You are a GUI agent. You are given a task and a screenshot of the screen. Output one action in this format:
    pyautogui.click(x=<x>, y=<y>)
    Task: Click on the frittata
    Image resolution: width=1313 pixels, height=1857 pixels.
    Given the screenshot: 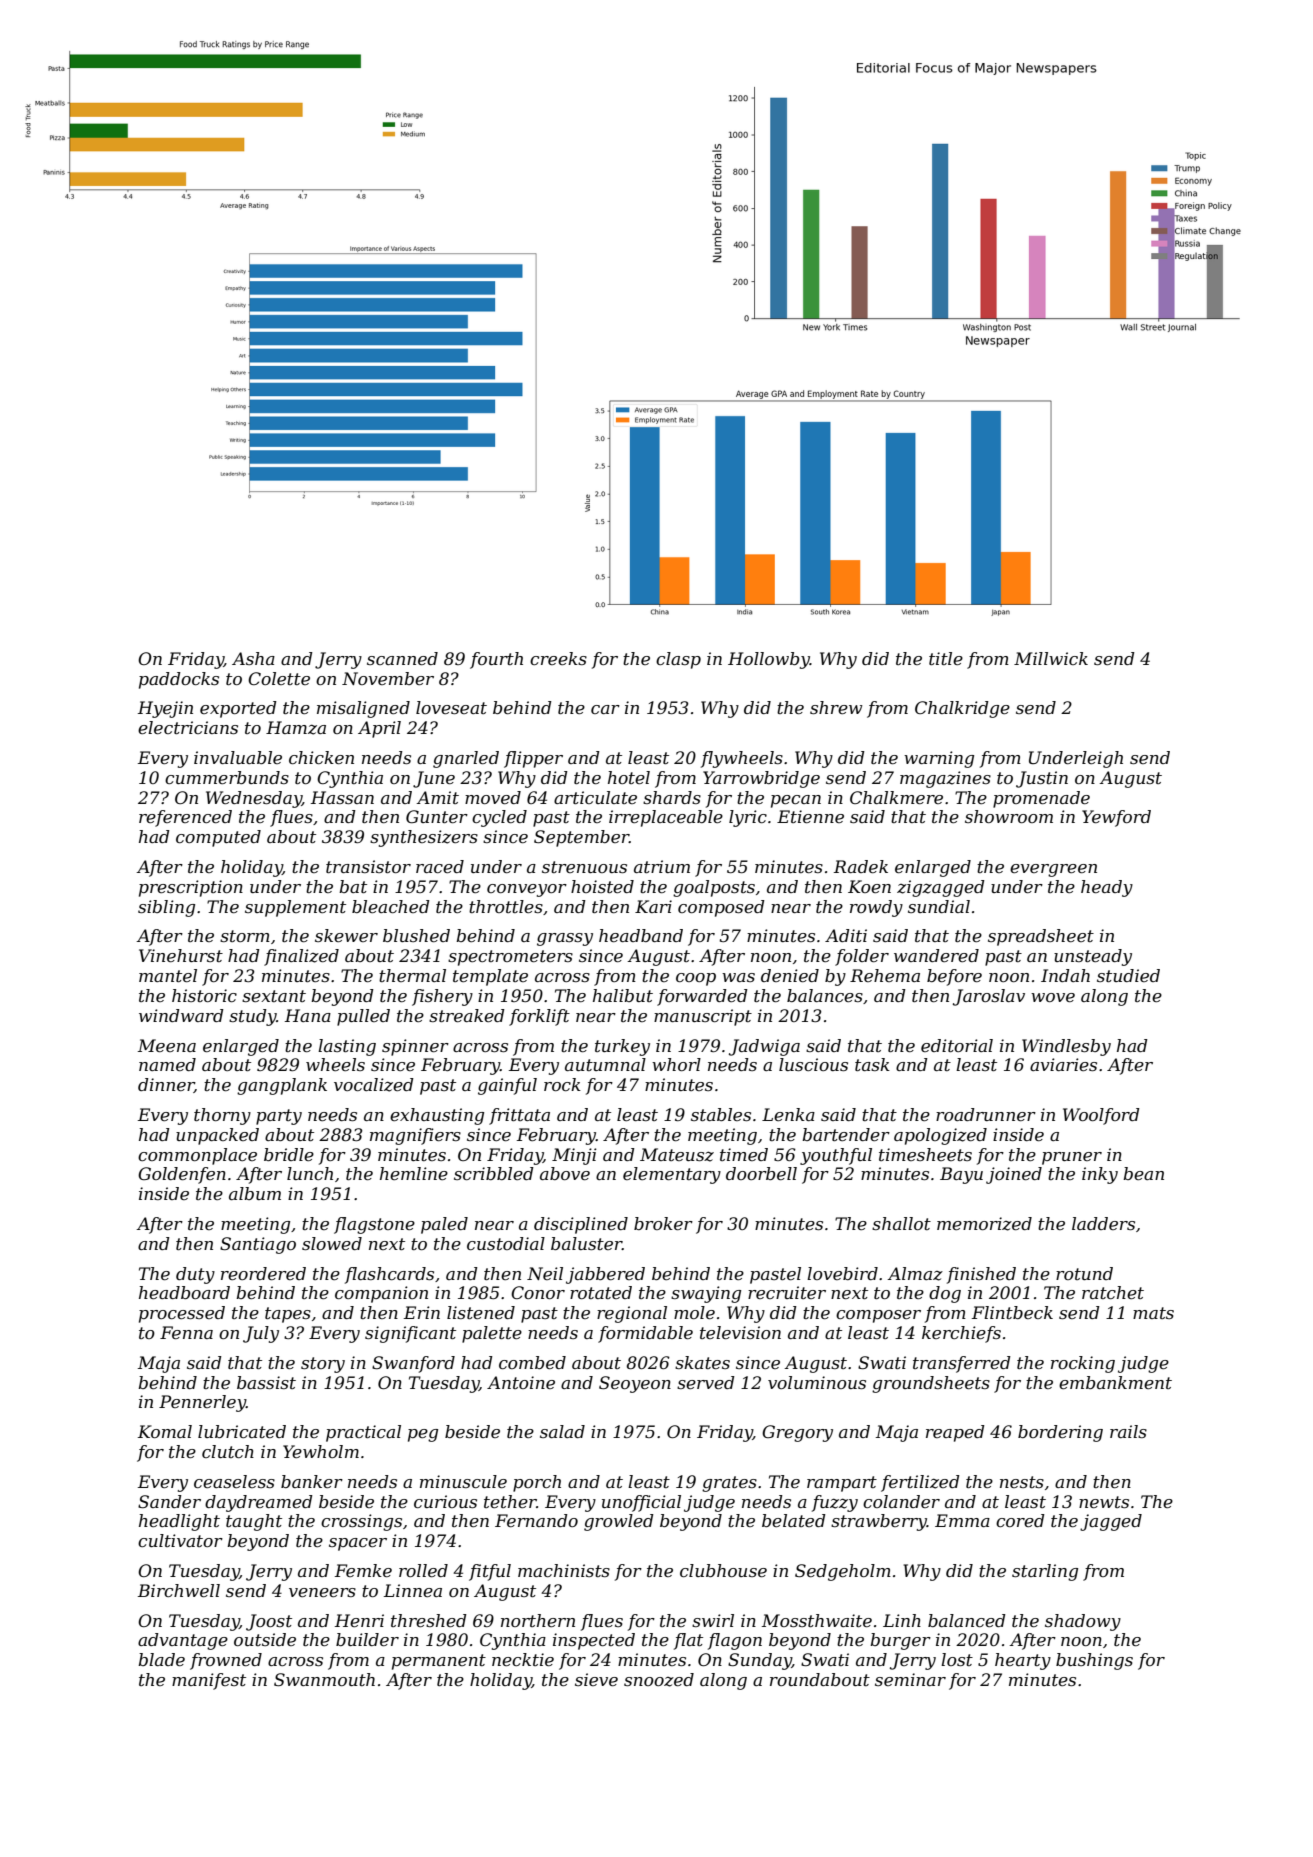 What is the action you would take?
    pyautogui.click(x=519, y=1116)
